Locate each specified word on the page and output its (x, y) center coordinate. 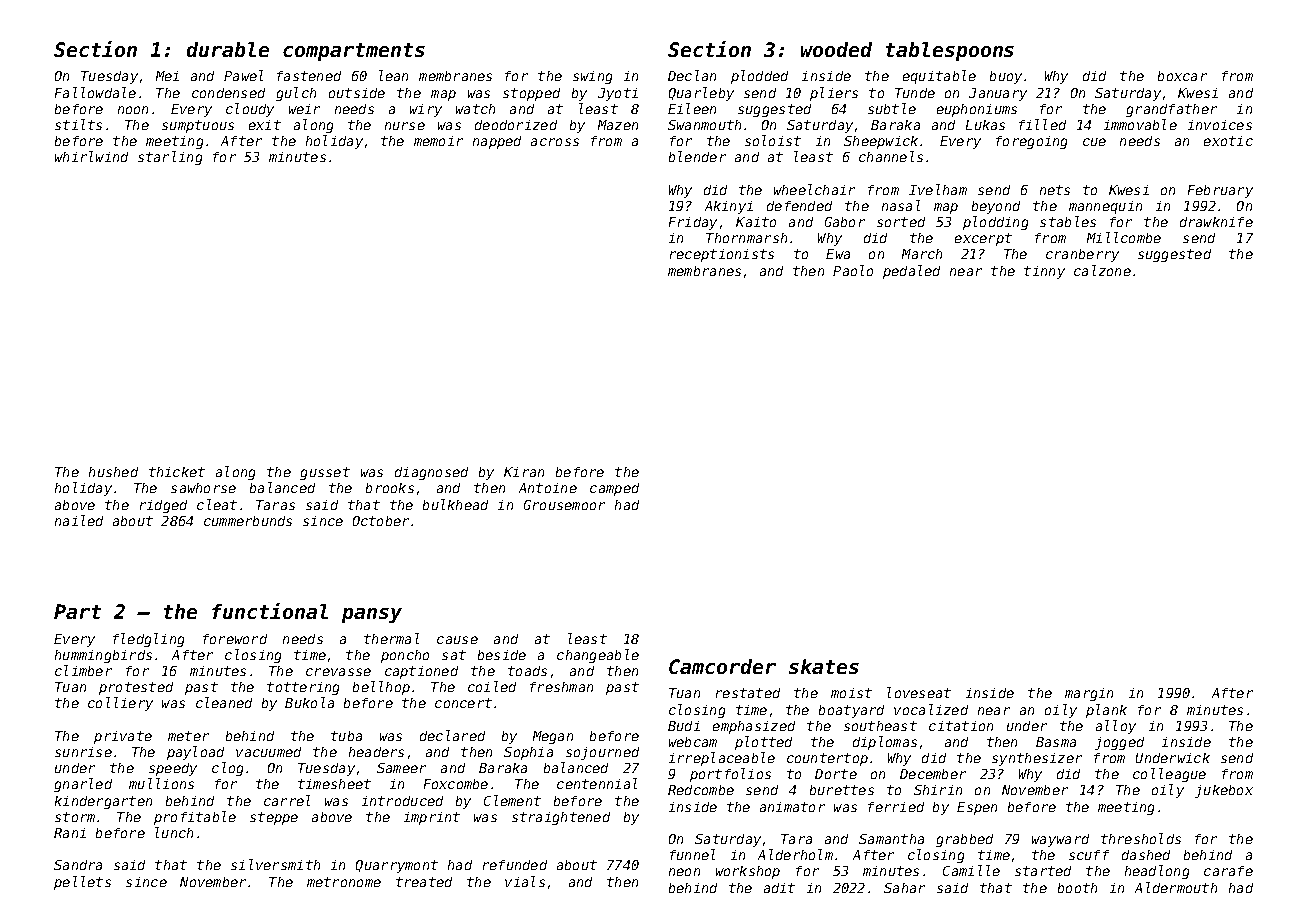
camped (614, 489)
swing (592, 77)
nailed (79, 520)
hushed (113, 472)
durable (228, 49)
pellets (82, 883)
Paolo (853, 270)
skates (824, 666)
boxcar (1182, 76)
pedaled (911, 272)
